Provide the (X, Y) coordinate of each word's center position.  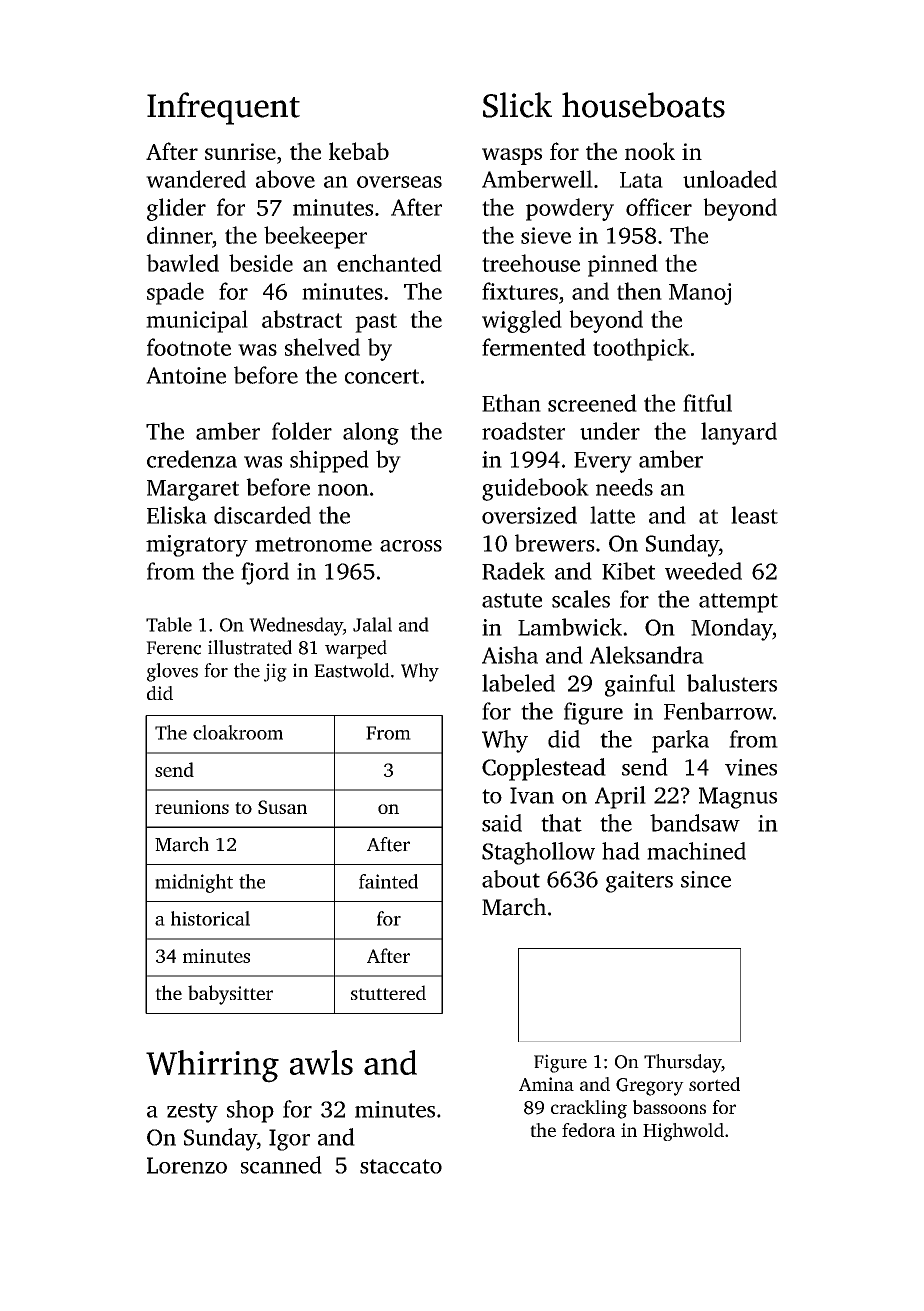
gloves (172, 672)
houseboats (643, 105)
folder (302, 431)
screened (592, 403)
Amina (546, 1084)
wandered (196, 179)
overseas (399, 182)
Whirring (212, 1066)
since (706, 879)
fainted (388, 881)
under (610, 431)
